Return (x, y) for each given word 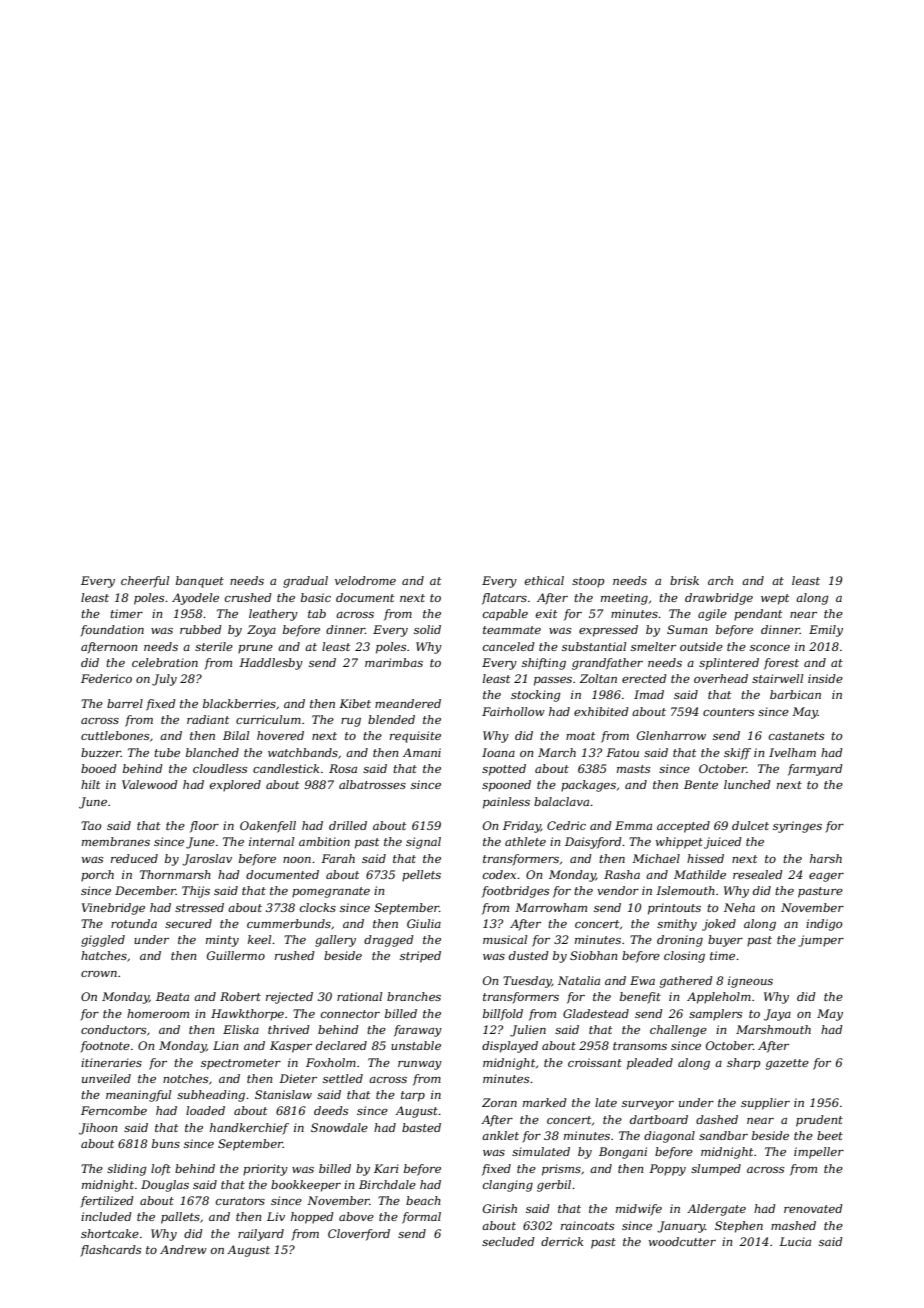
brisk (684, 580)
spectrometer (241, 1064)
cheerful (145, 582)
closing (684, 957)
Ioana (498, 752)
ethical (544, 580)
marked (545, 1102)
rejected (289, 998)
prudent (819, 1121)
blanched (212, 752)
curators (240, 1201)
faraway (418, 1031)
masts (633, 769)
